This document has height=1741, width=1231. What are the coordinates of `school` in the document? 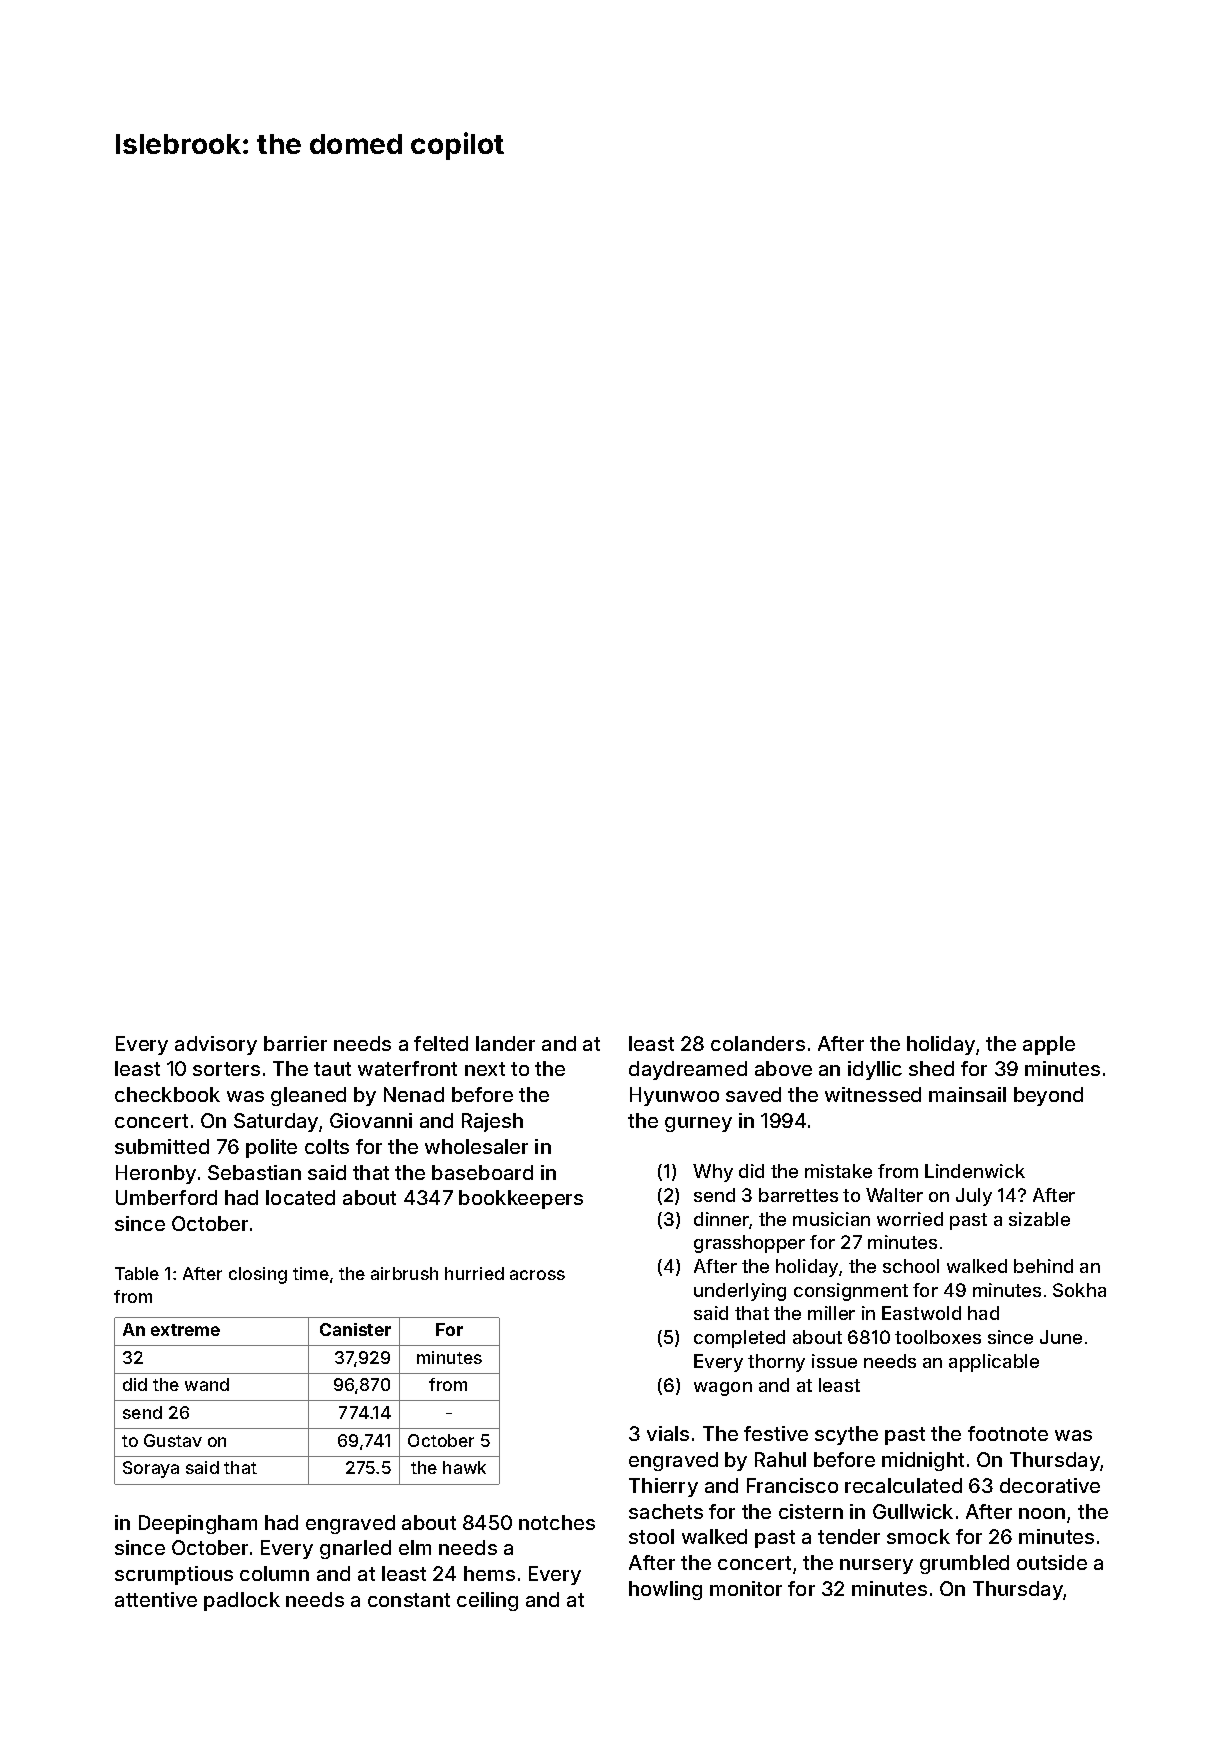 It's located at (911, 1266).
